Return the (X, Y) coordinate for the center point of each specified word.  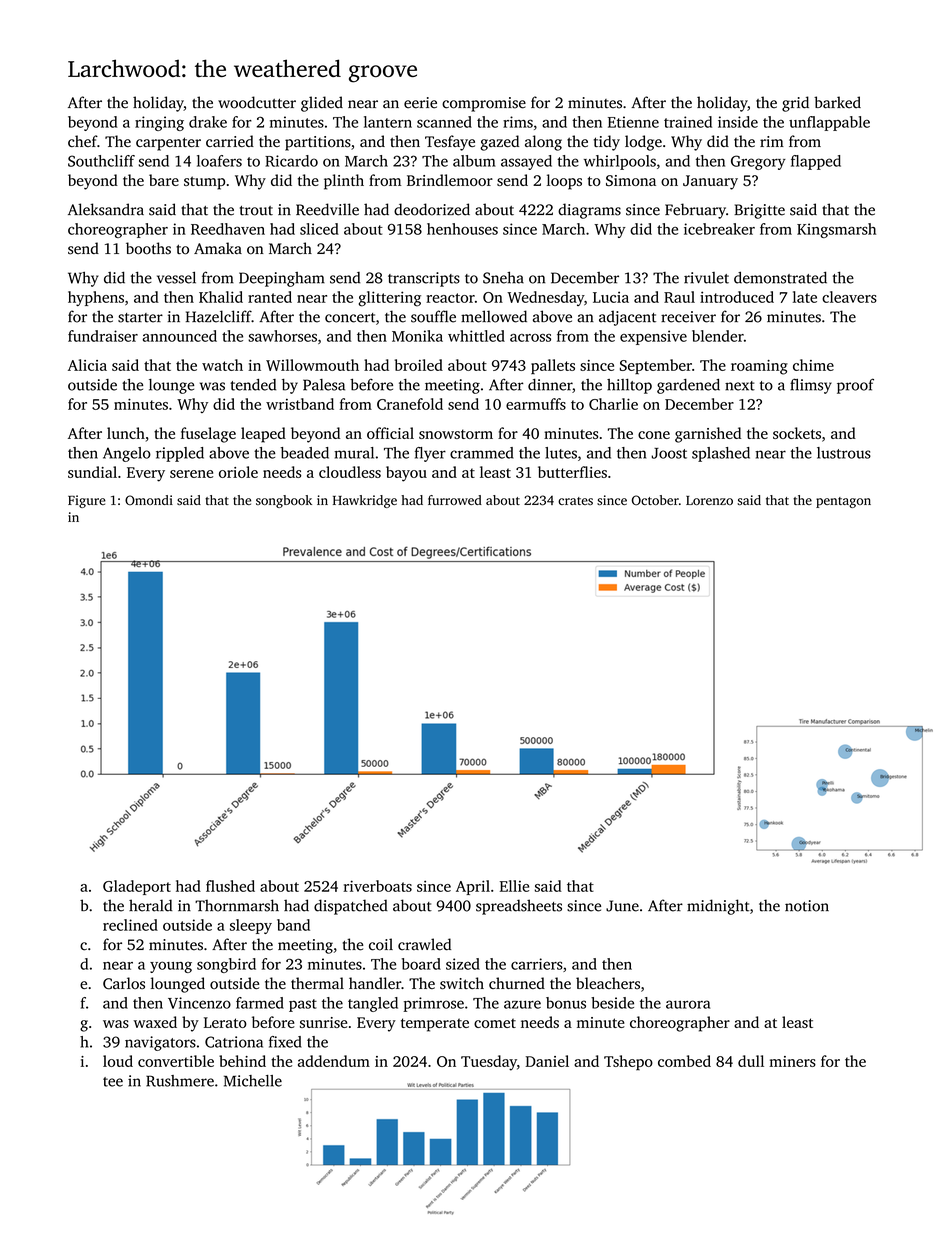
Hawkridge (365, 501)
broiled (419, 365)
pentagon (843, 502)
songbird (226, 965)
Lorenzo (709, 500)
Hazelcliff (219, 316)
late (805, 297)
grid (795, 104)
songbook (284, 501)
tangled (373, 1004)
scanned (444, 122)
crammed (482, 453)
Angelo (127, 454)
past (303, 1005)
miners (792, 1061)
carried (230, 141)
